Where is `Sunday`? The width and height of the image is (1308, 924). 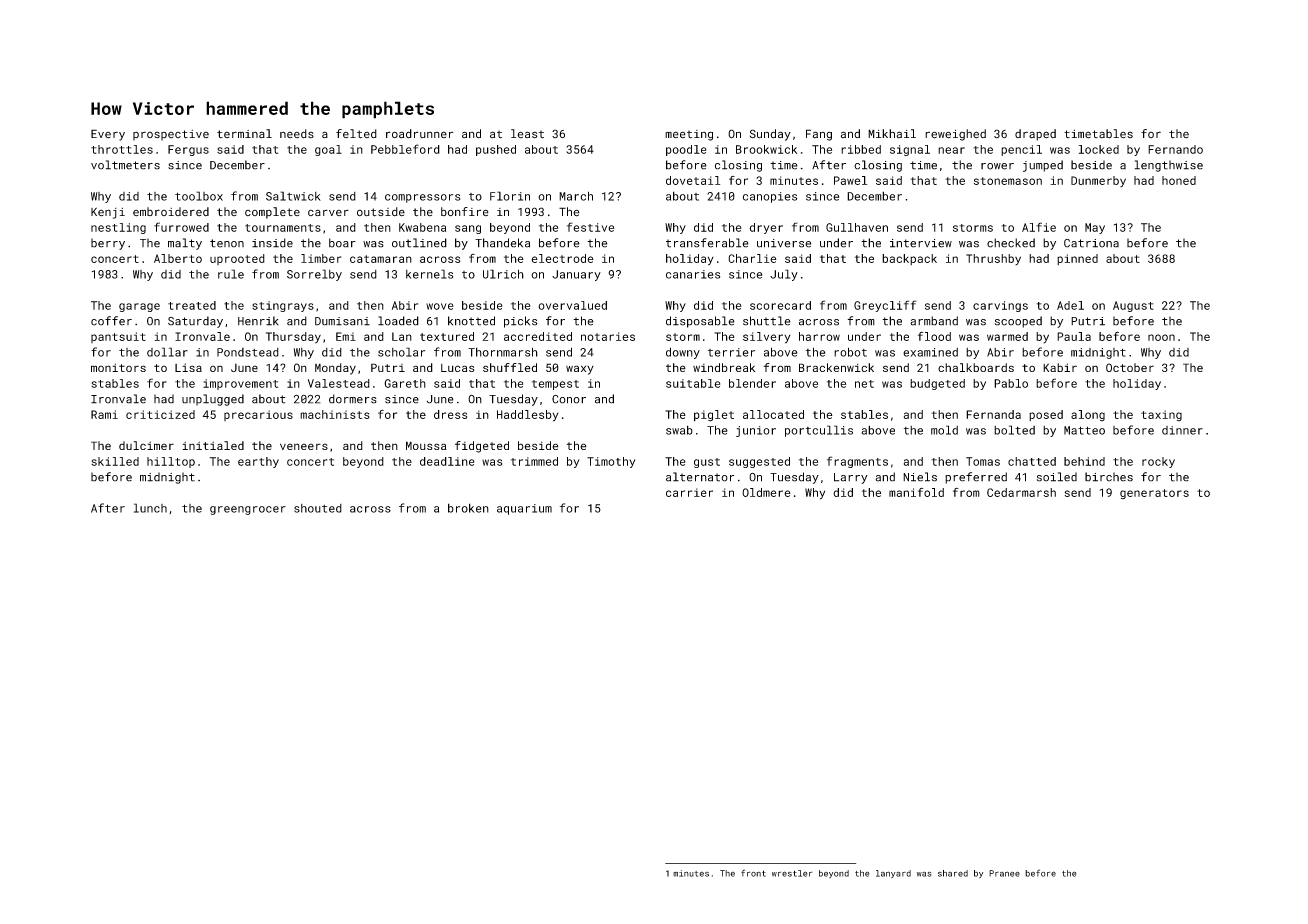
Sunday is located at coordinates (770, 135).
